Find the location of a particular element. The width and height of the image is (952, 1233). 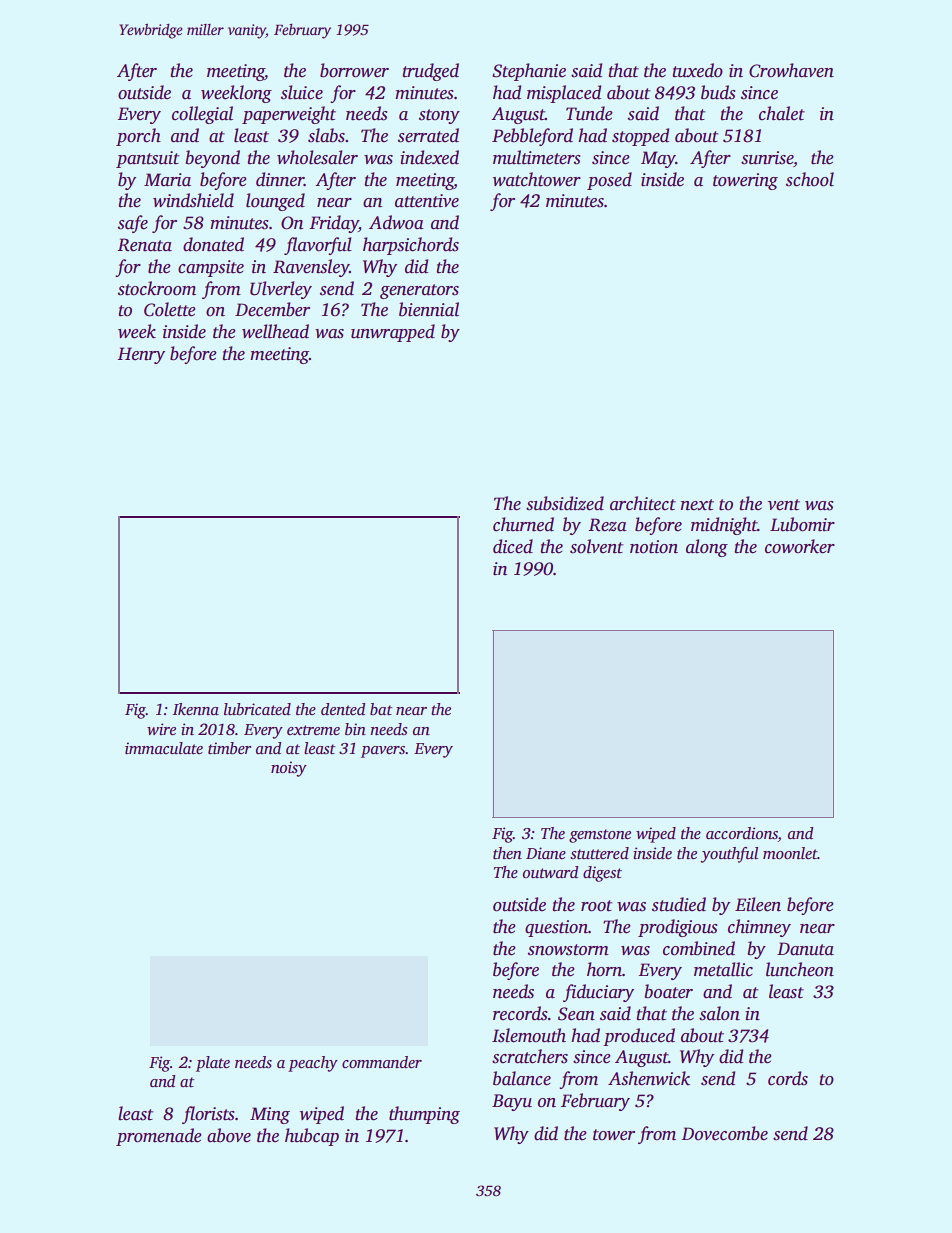

Renata is located at coordinates (144, 245).
